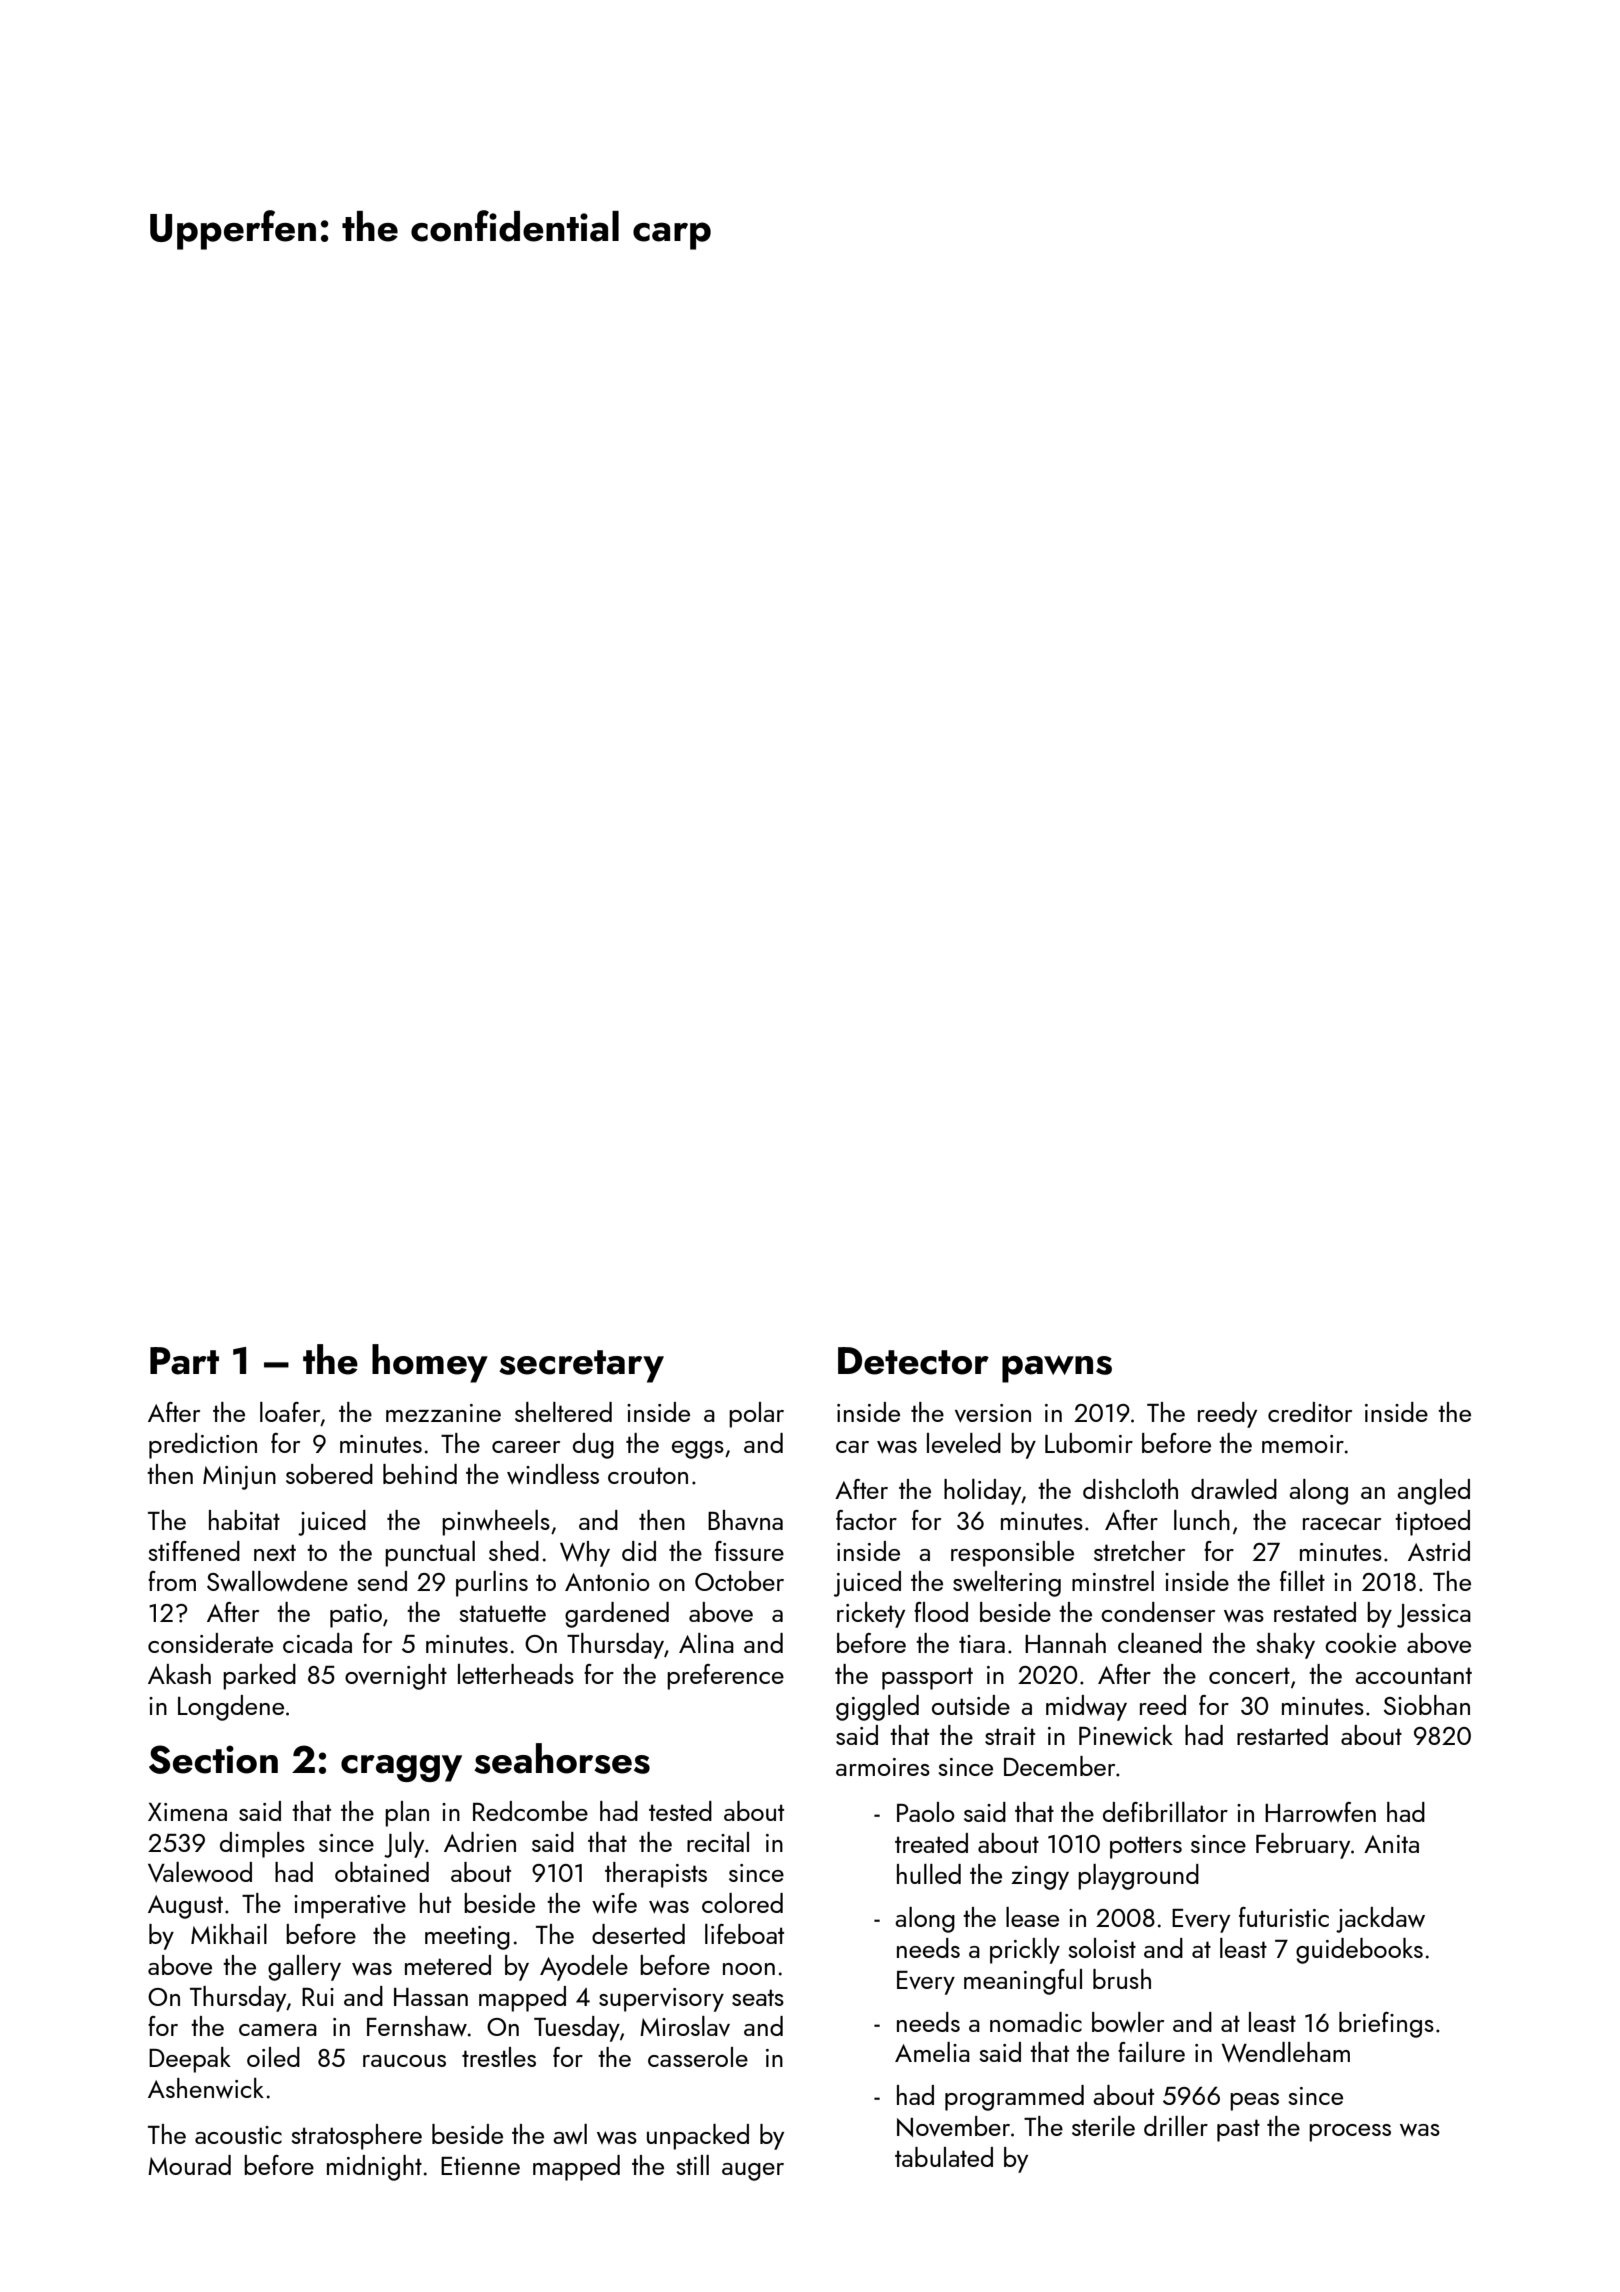 The width and height of the screenshot is (1620, 2292). I want to click on Detector, so click(913, 1361).
